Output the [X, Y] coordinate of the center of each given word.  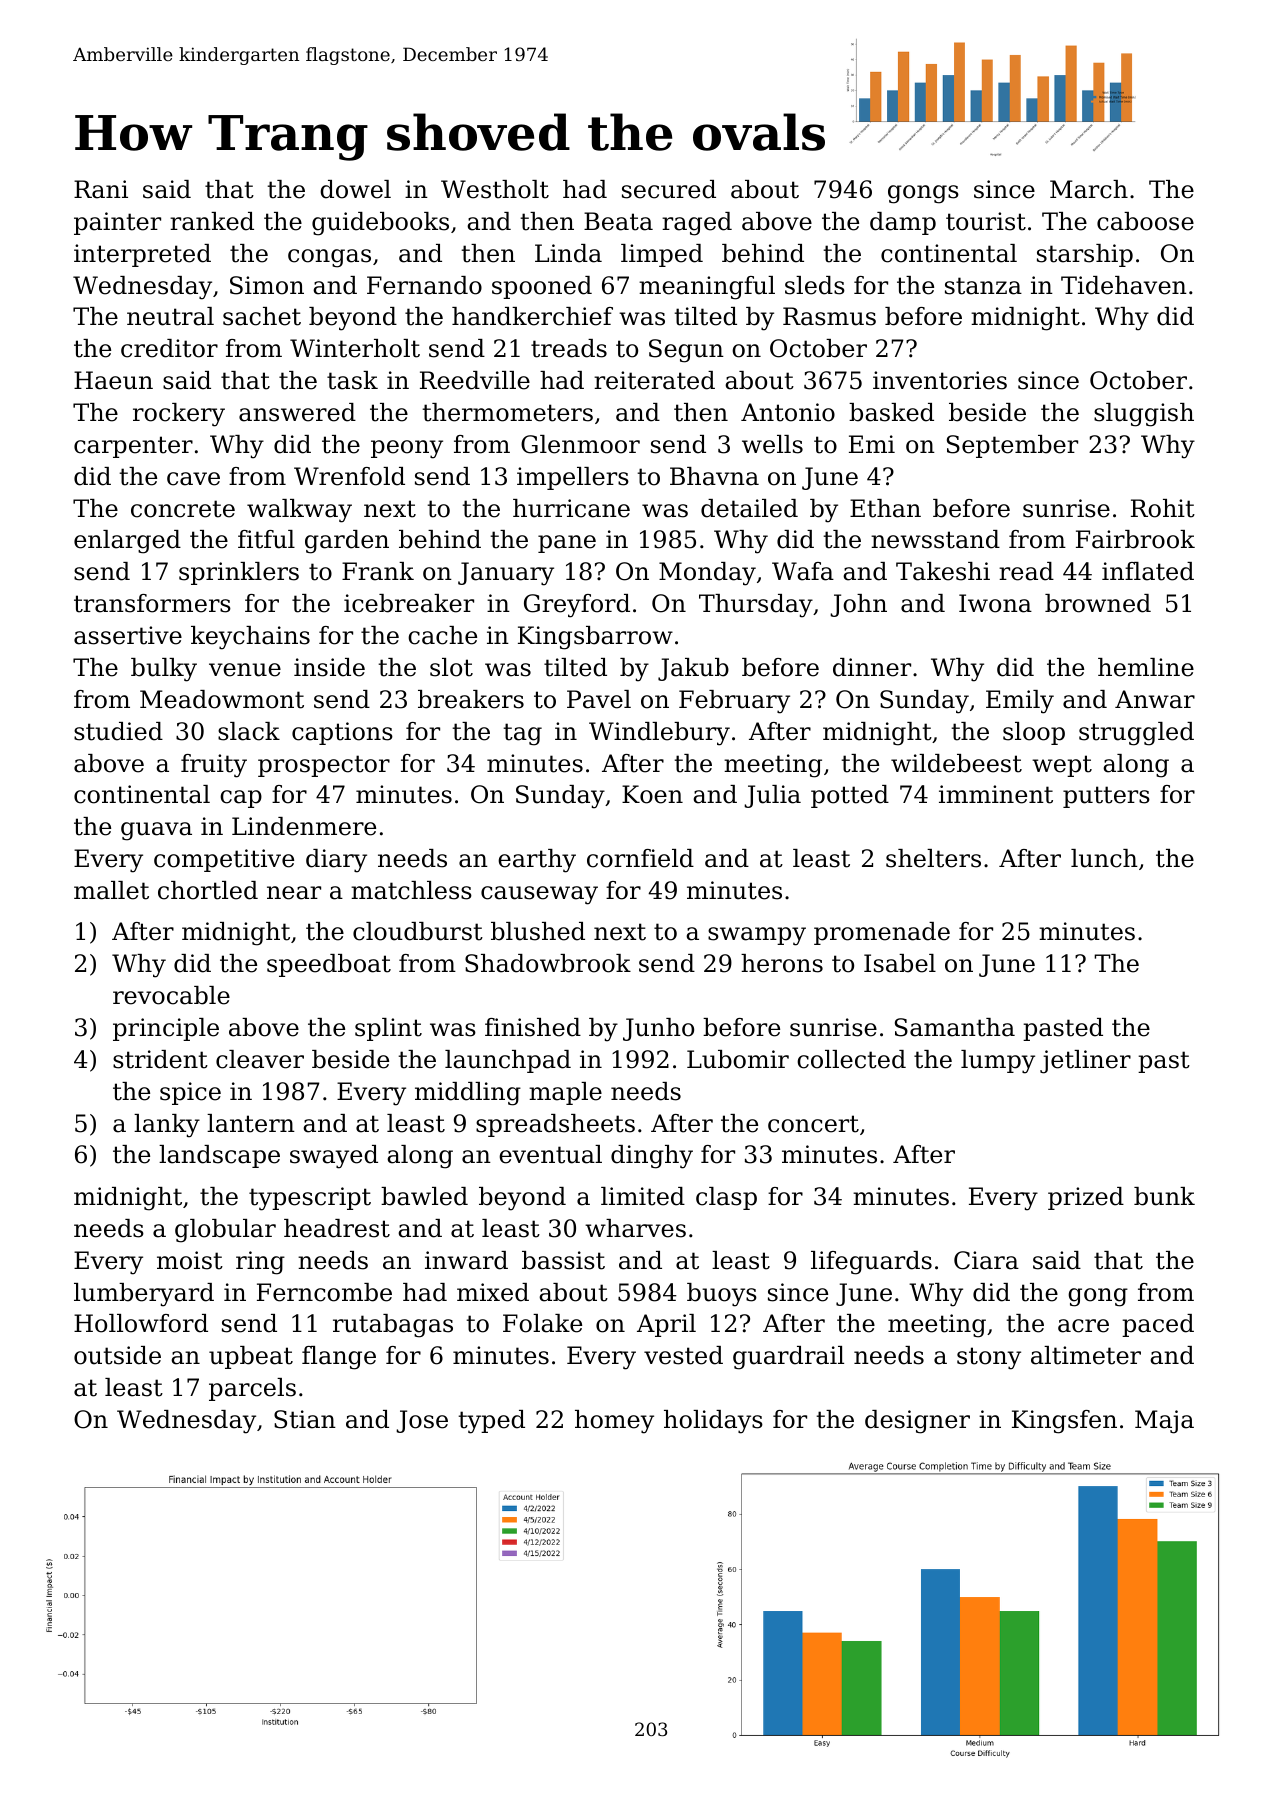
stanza [983, 286]
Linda [568, 253]
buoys [722, 1295]
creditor [169, 348]
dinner [872, 667]
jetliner [1085, 1062]
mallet [111, 890]
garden [347, 542]
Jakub [693, 669]
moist [190, 1260]
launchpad [508, 1061]
